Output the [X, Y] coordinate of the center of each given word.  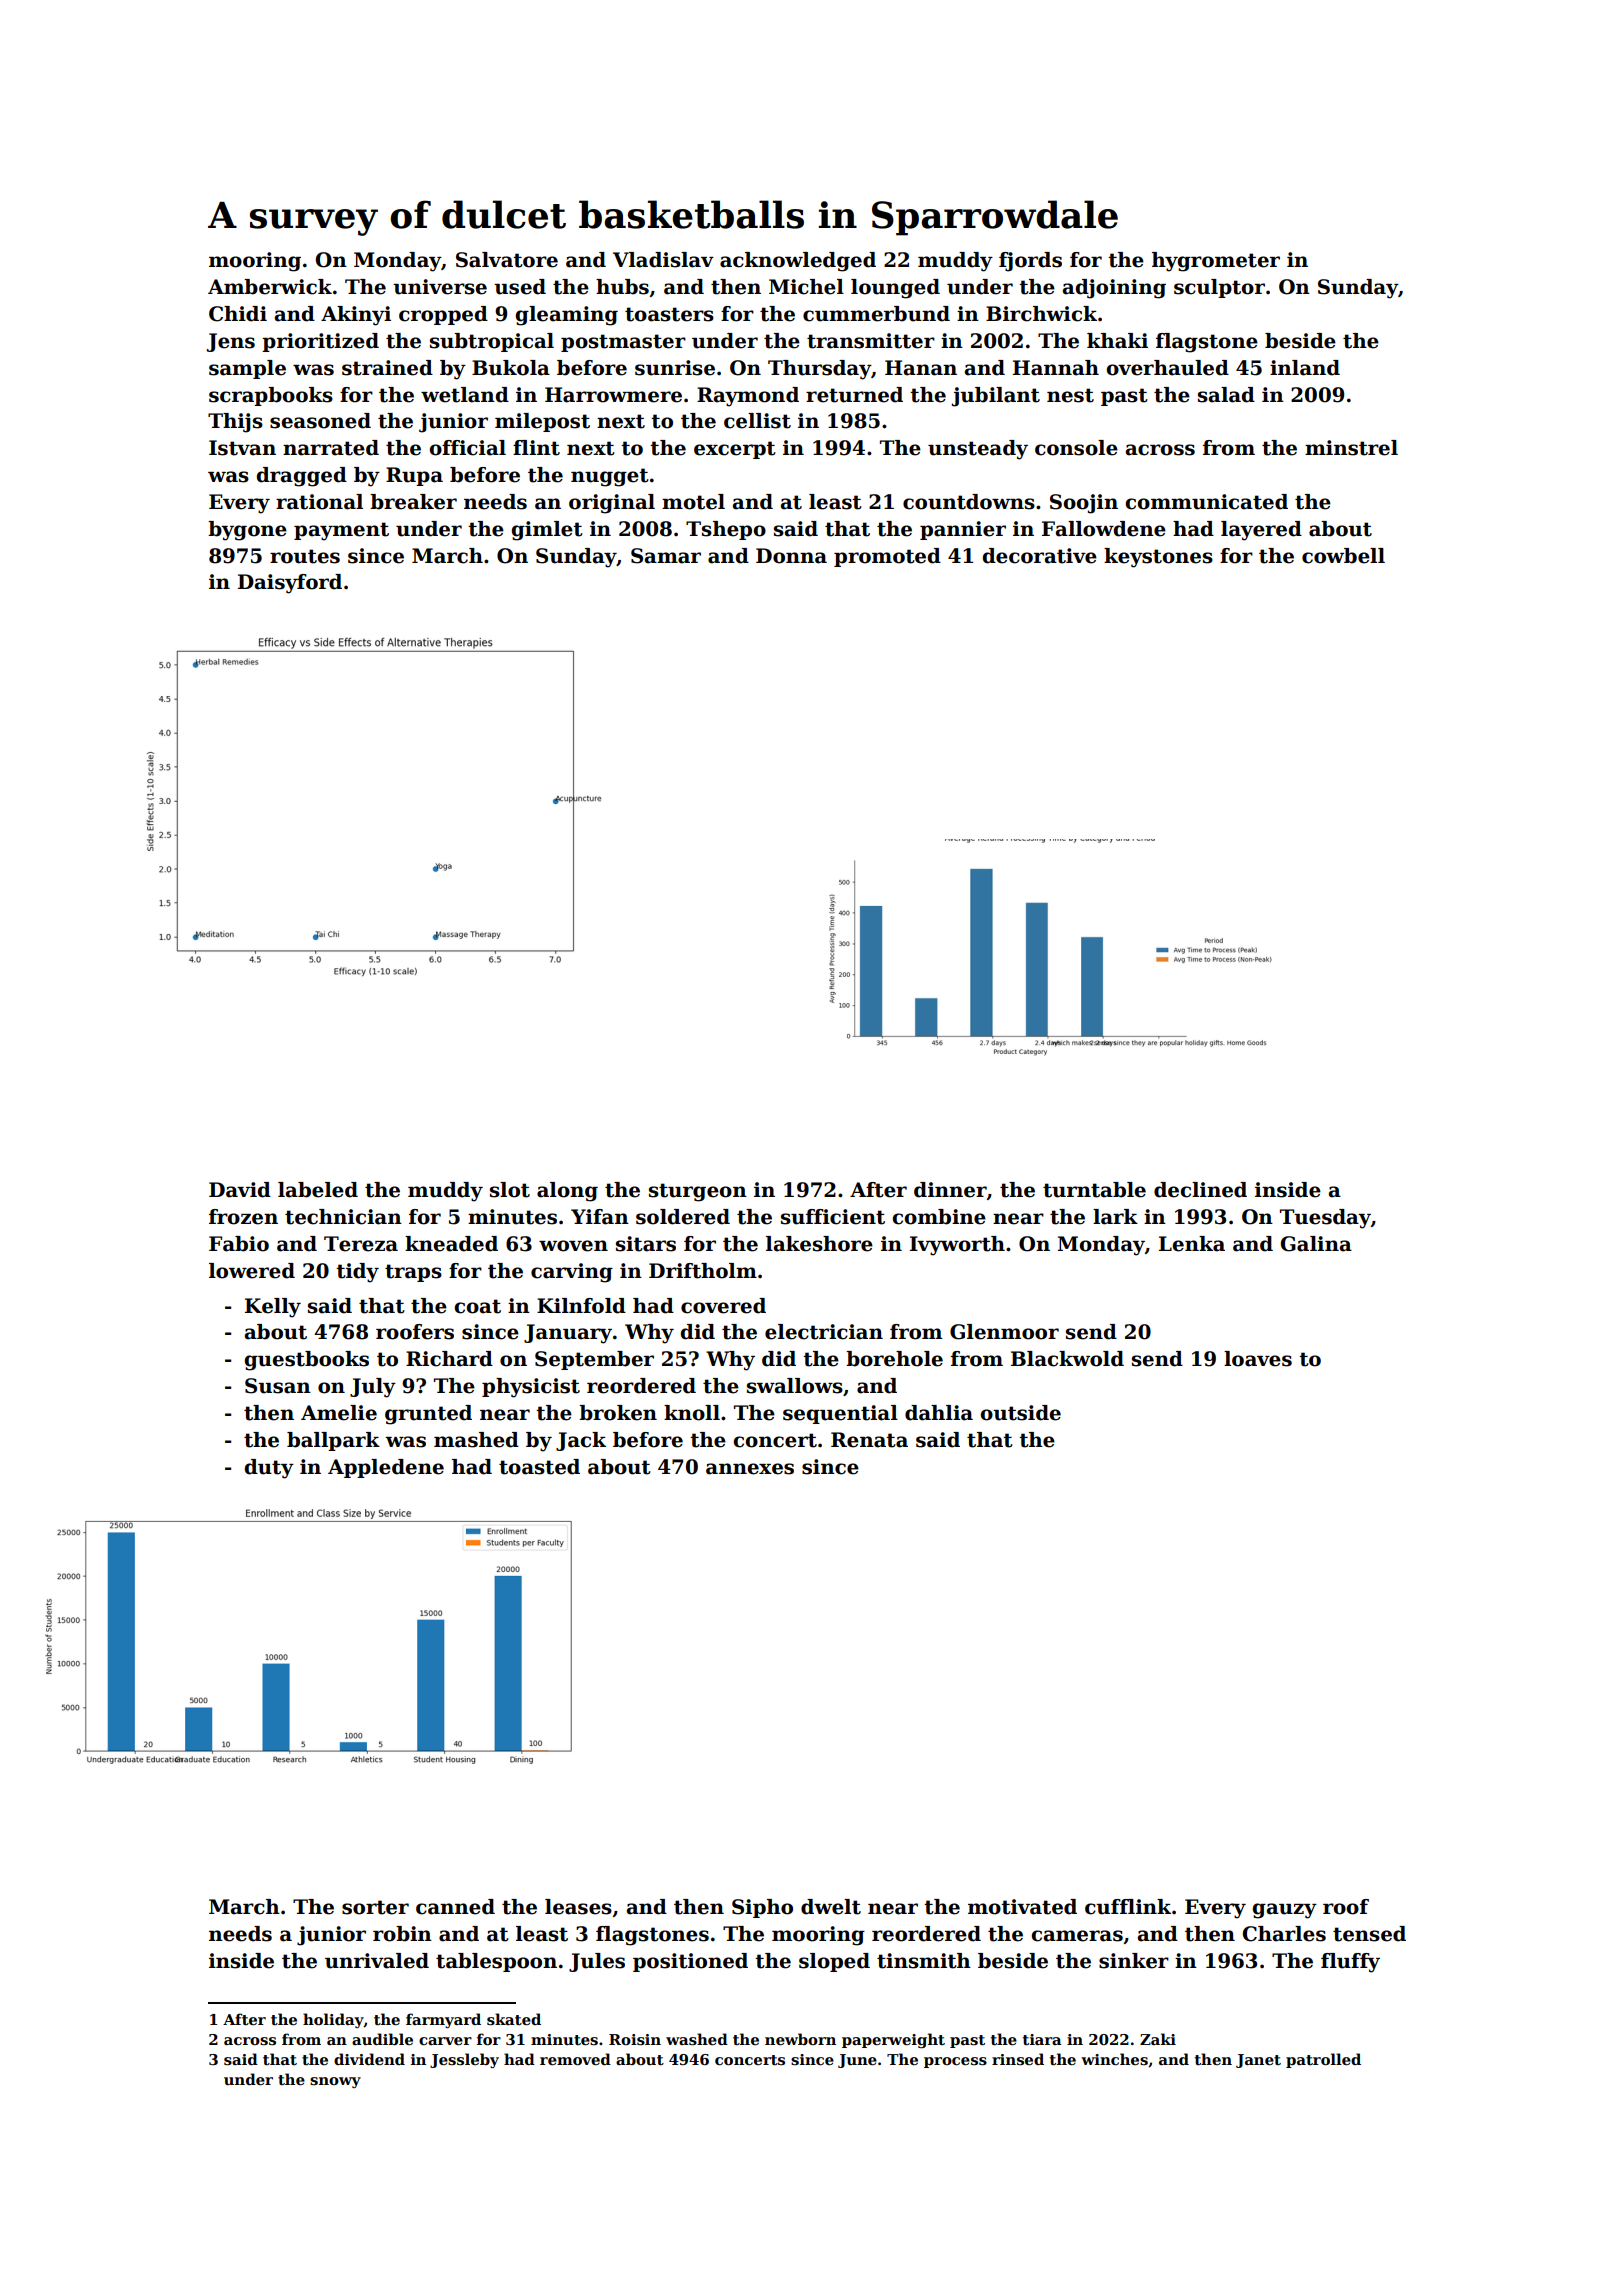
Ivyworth [957, 1246]
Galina [1316, 1244]
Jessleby [464, 2060]
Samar [666, 556]
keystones [1158, 558]
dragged [302, 477]
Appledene [386, 1468]
